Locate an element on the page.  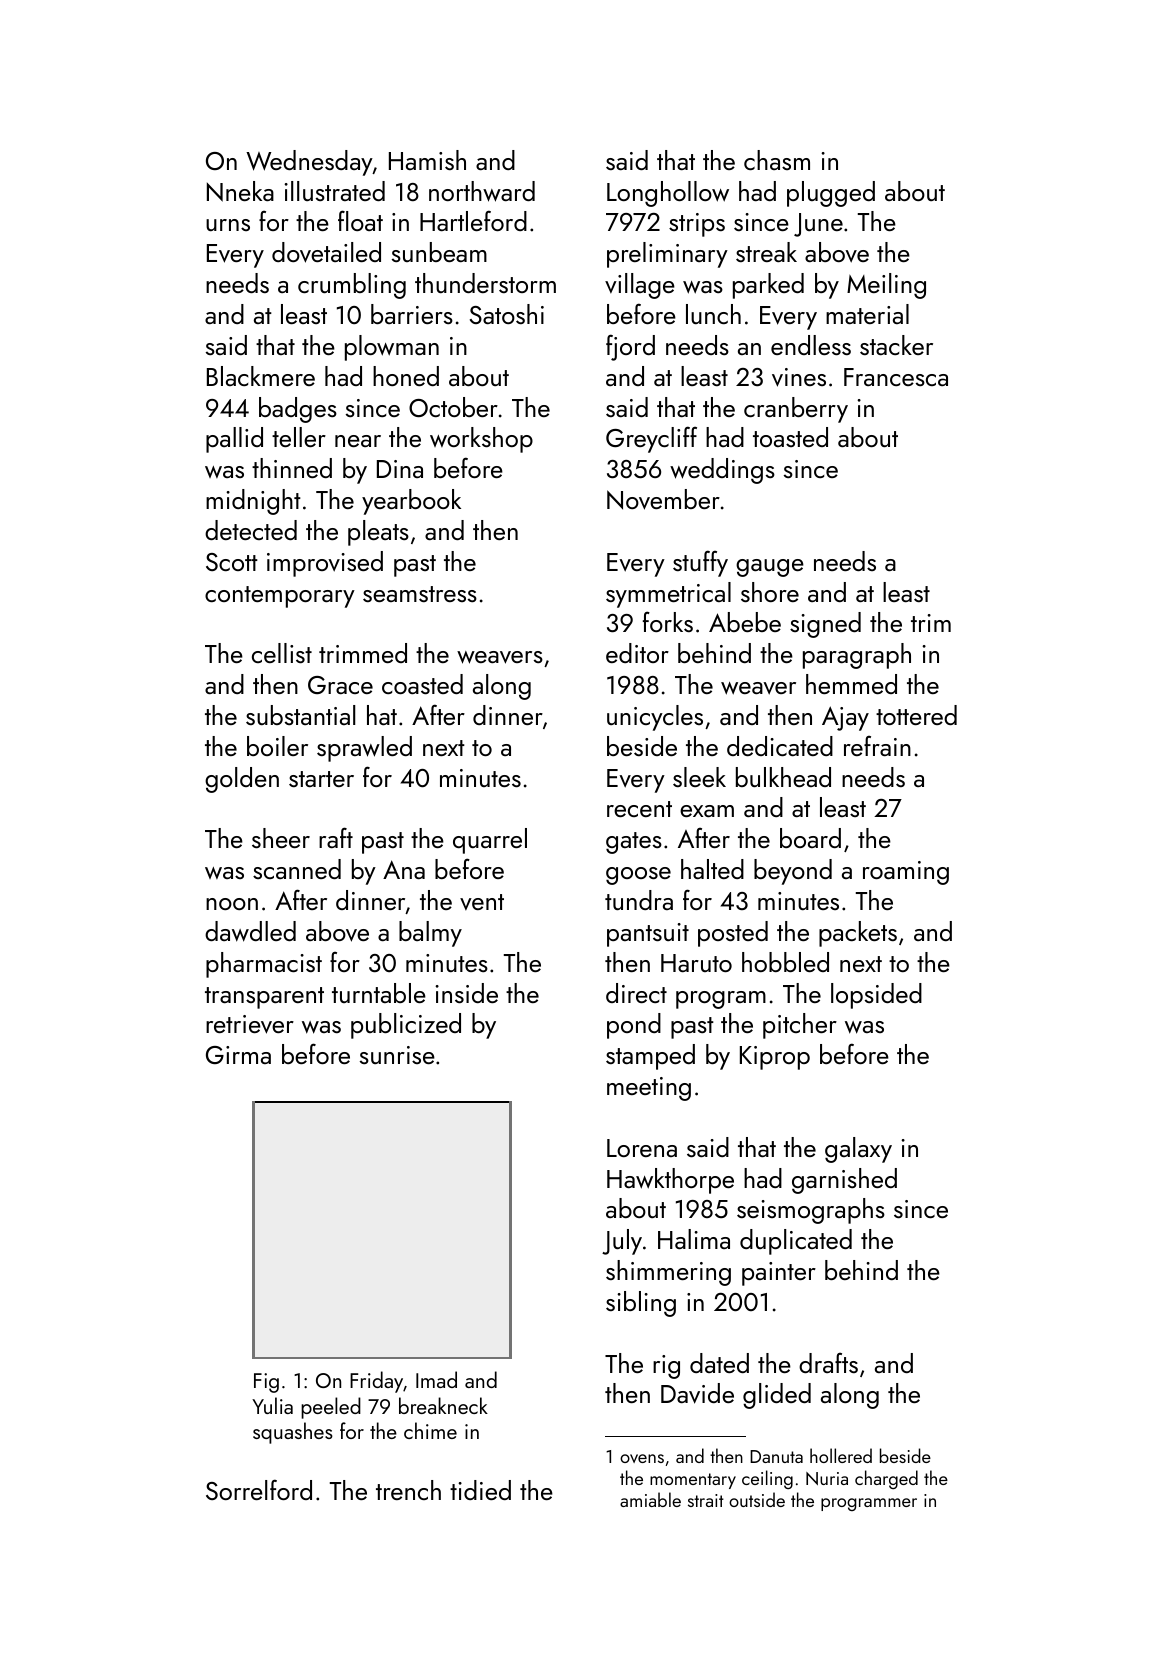
dovetailed is located at coordinates (326, 252).
